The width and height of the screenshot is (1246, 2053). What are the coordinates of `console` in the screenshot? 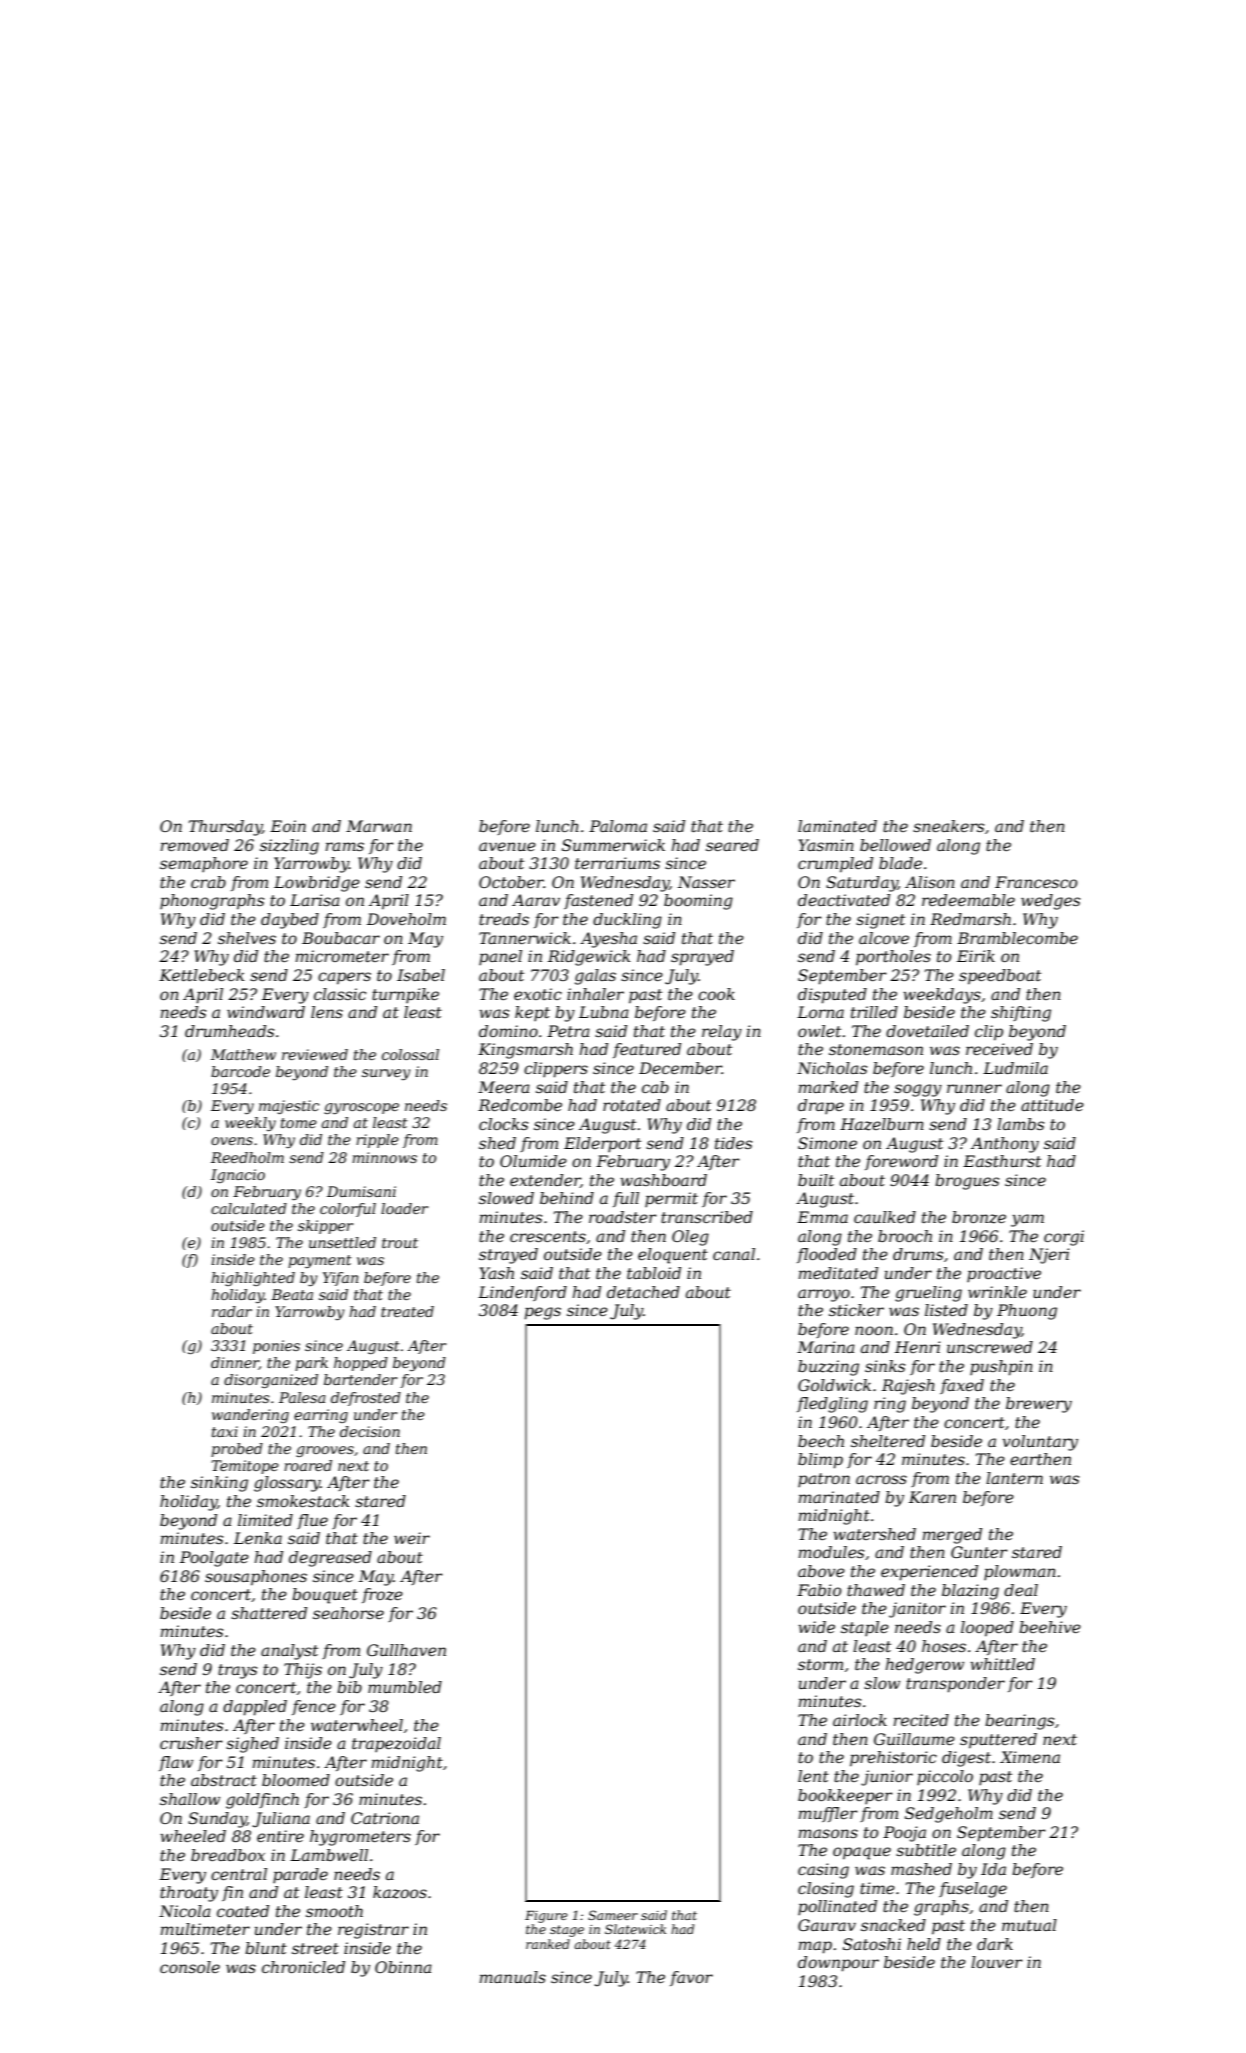 It's located at (190, 1967).
